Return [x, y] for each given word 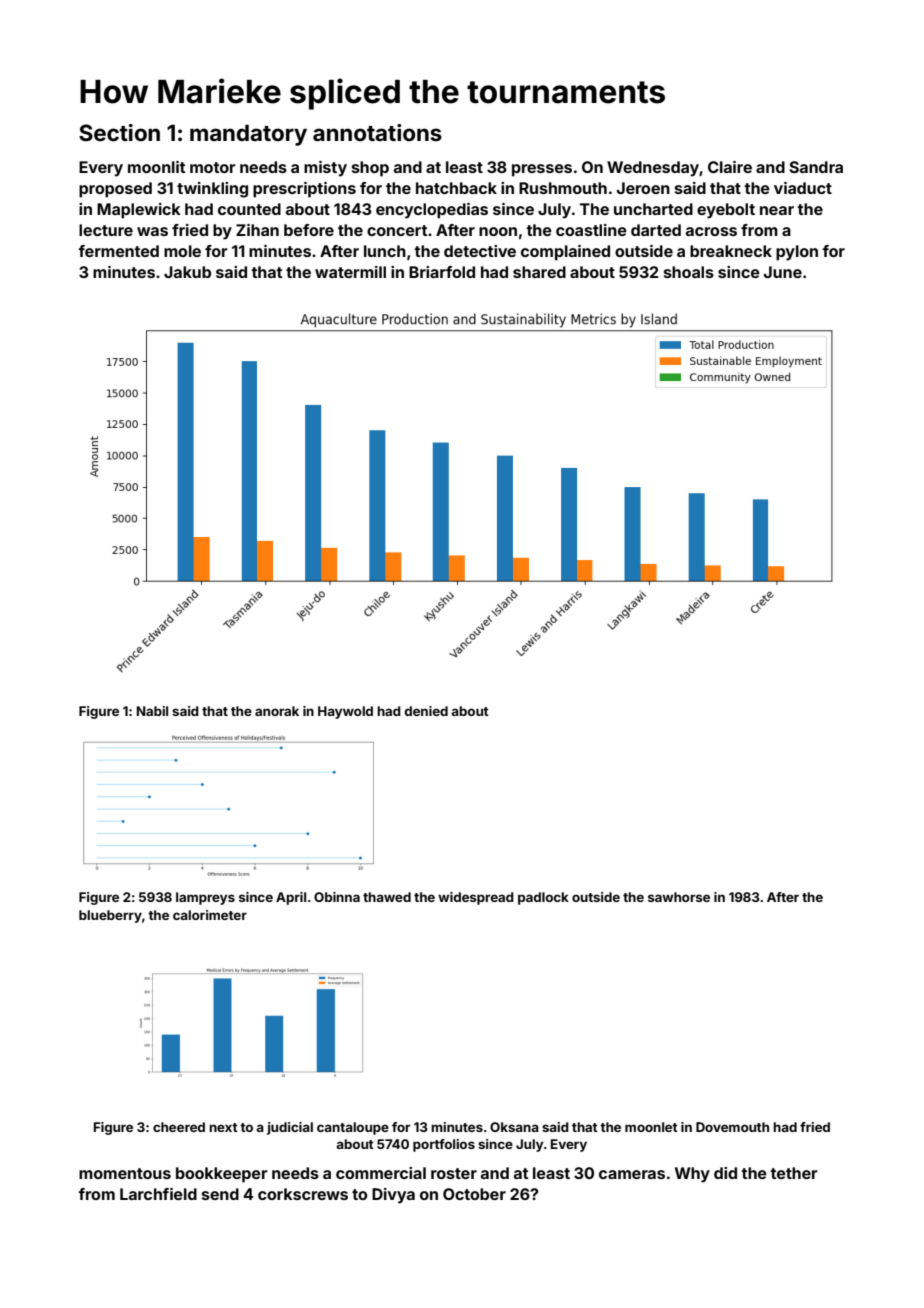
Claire [730, 167]
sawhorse [679, 897]
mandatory [248, 135]
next [223, 1127]
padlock [543, 898]
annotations [377, 132]
